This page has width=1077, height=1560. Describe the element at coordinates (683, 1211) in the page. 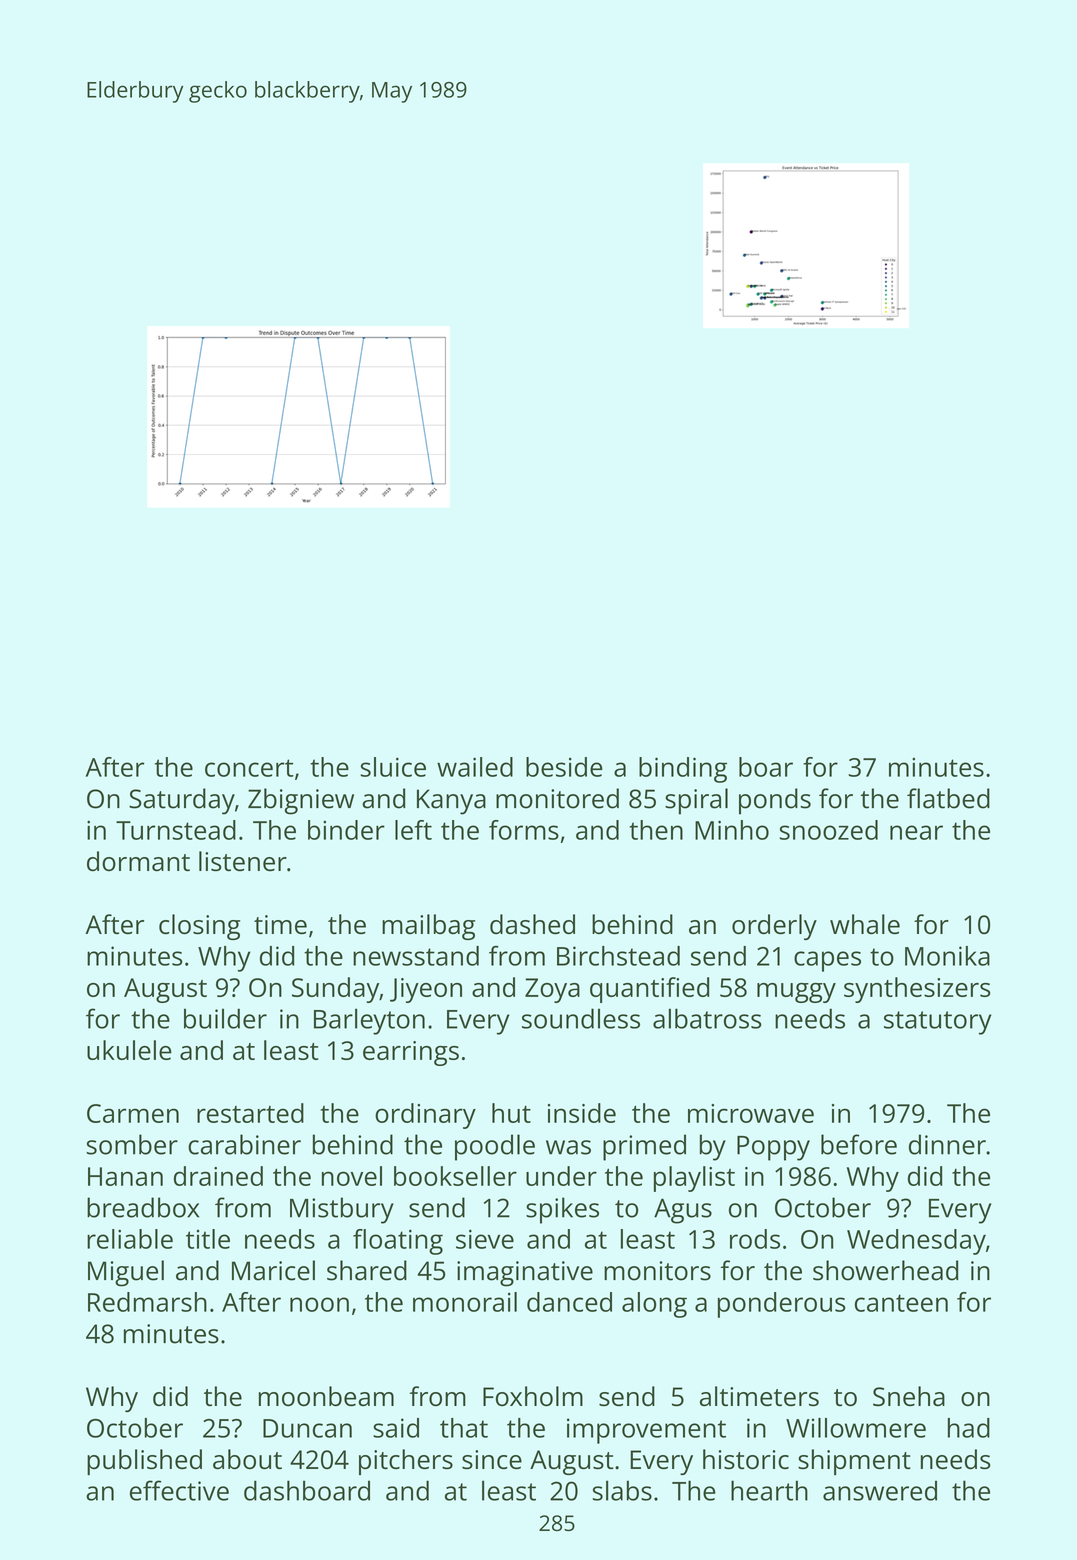

I see `Agus` at that location.
